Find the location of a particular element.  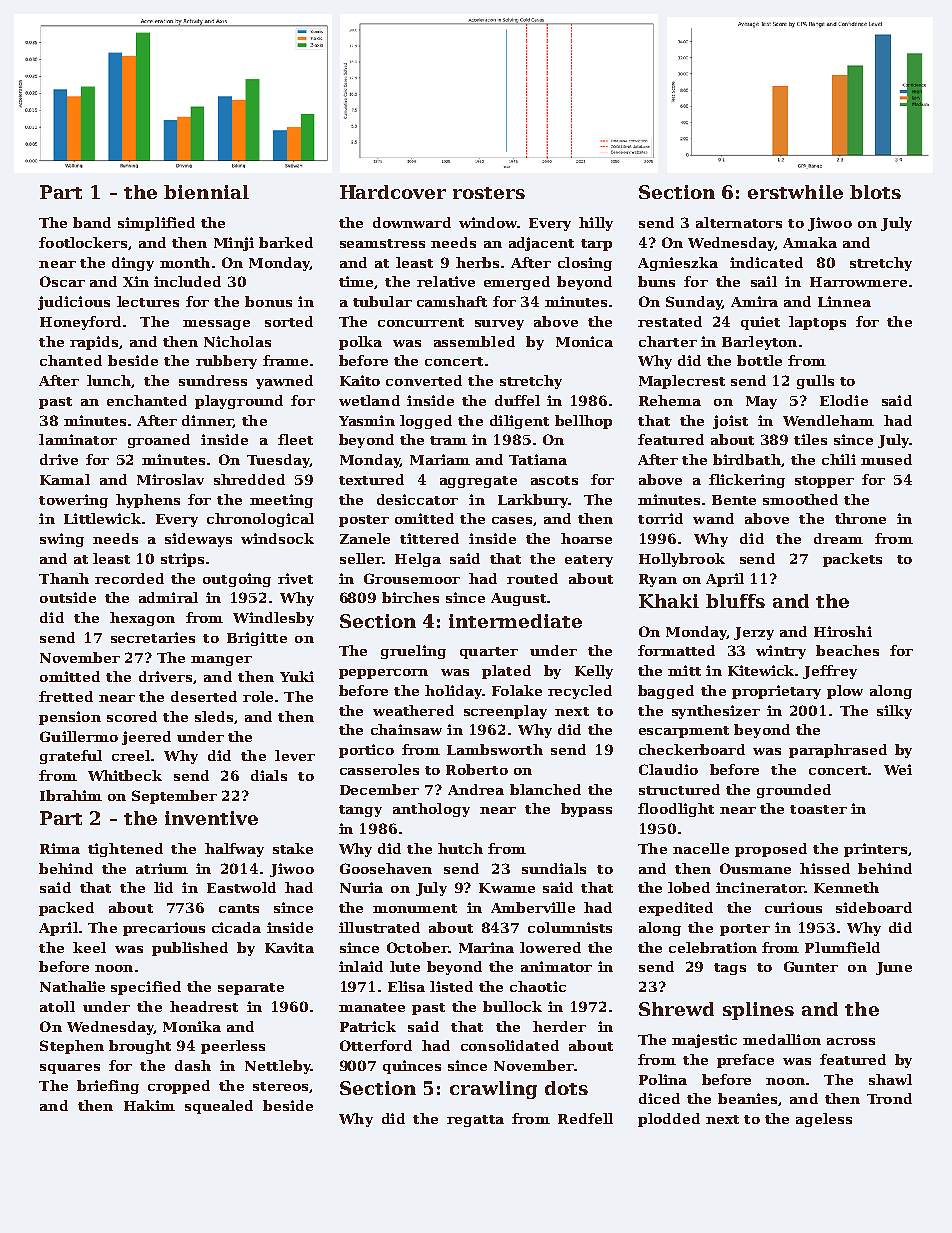

birdbath is located at coordinates (747, 459).
